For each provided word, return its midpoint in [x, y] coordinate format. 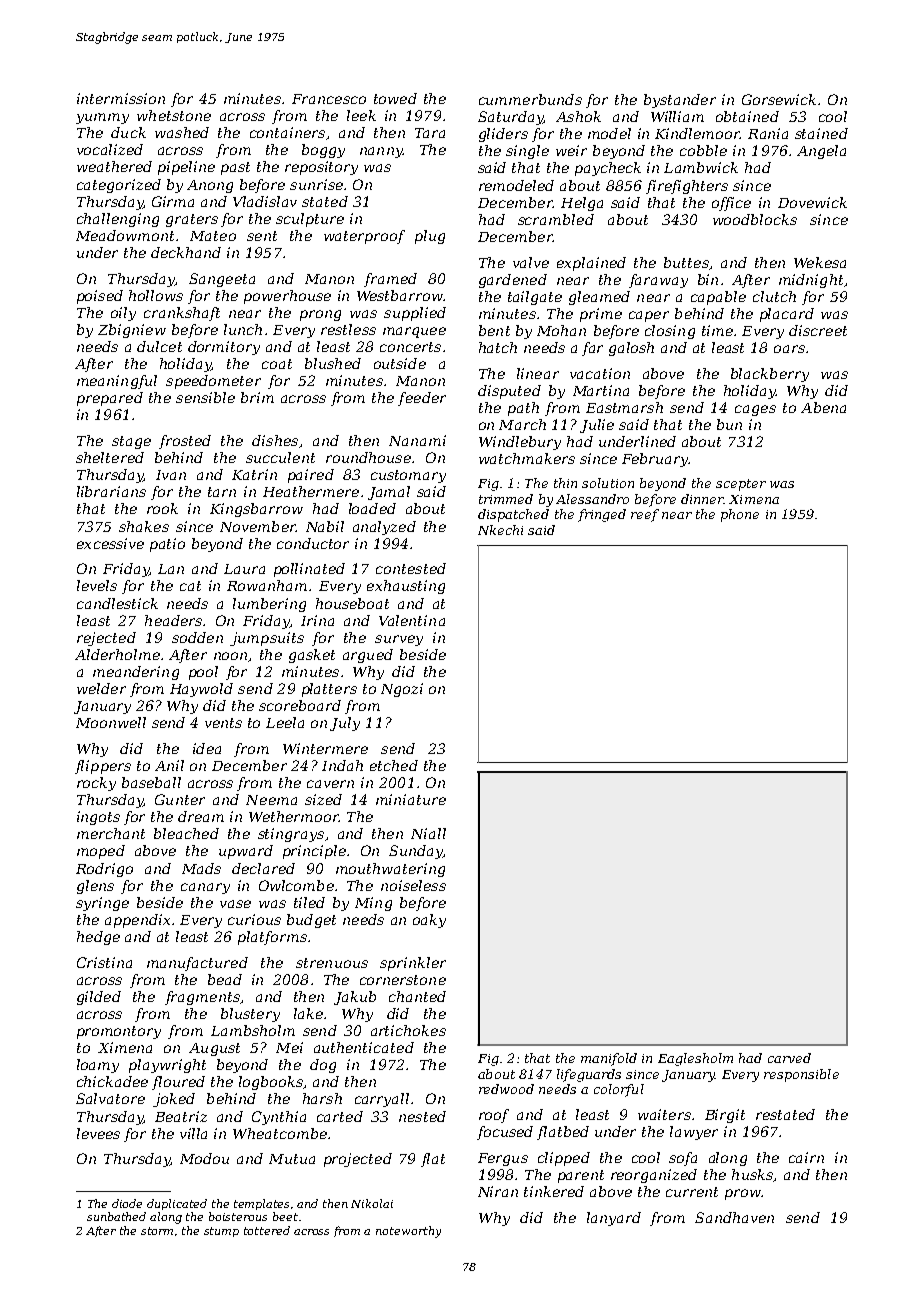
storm [157, 1231]
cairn [806, 1157]
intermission [121, 98]
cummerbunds [530, 99]
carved [789, 1058]
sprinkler [413, 964]
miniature [411, 799]
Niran [498, 1191]
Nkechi [500, 530]
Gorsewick [779, 99]
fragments [202, 998]
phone [740, 515]
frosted [185, 442]
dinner [702, 499]
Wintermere [325, 748]
